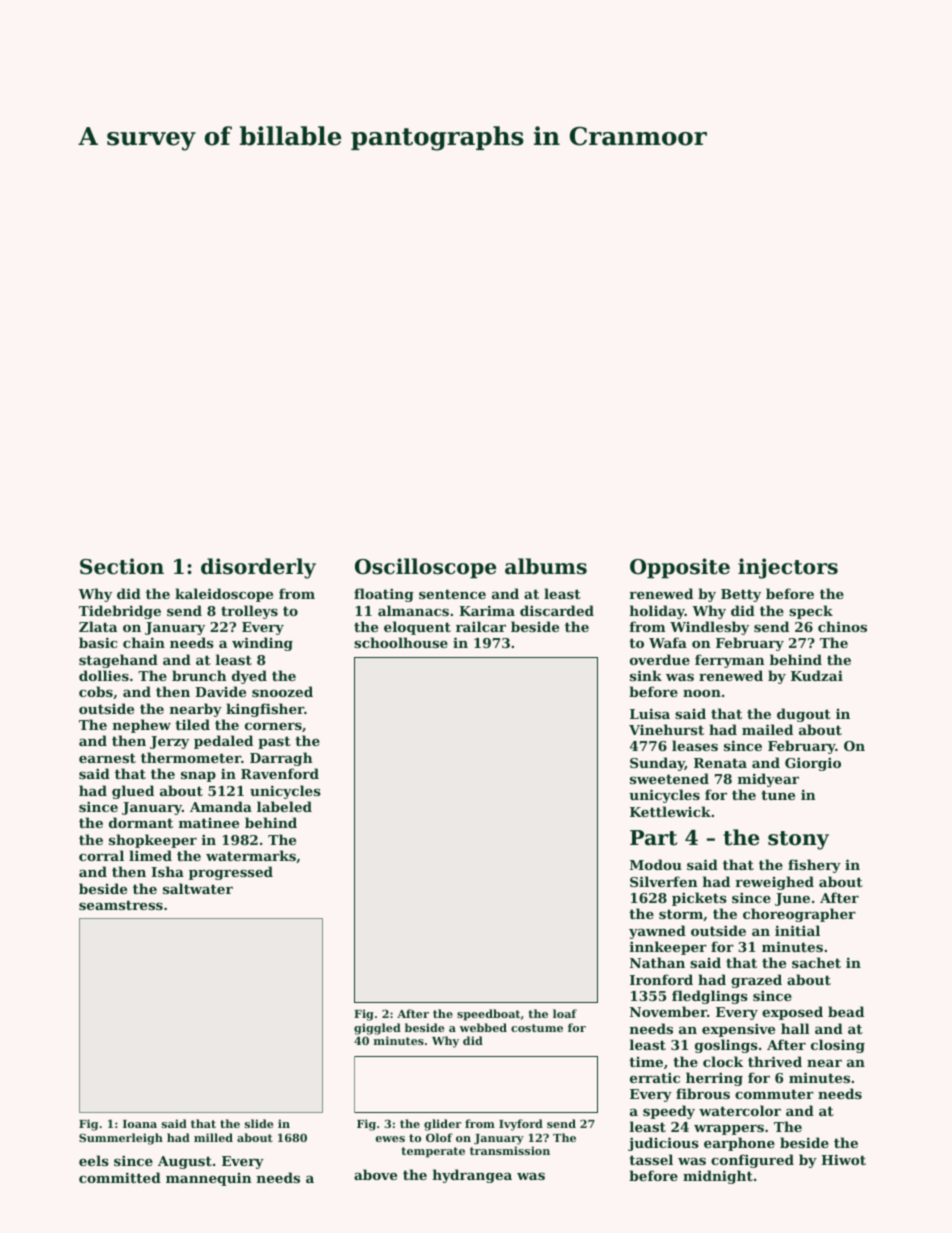 This screenshot has height=1233, width=952. Describe the element at coordinates (425, 568) in the screenshot. I see `Oscilloscope` at that location.
